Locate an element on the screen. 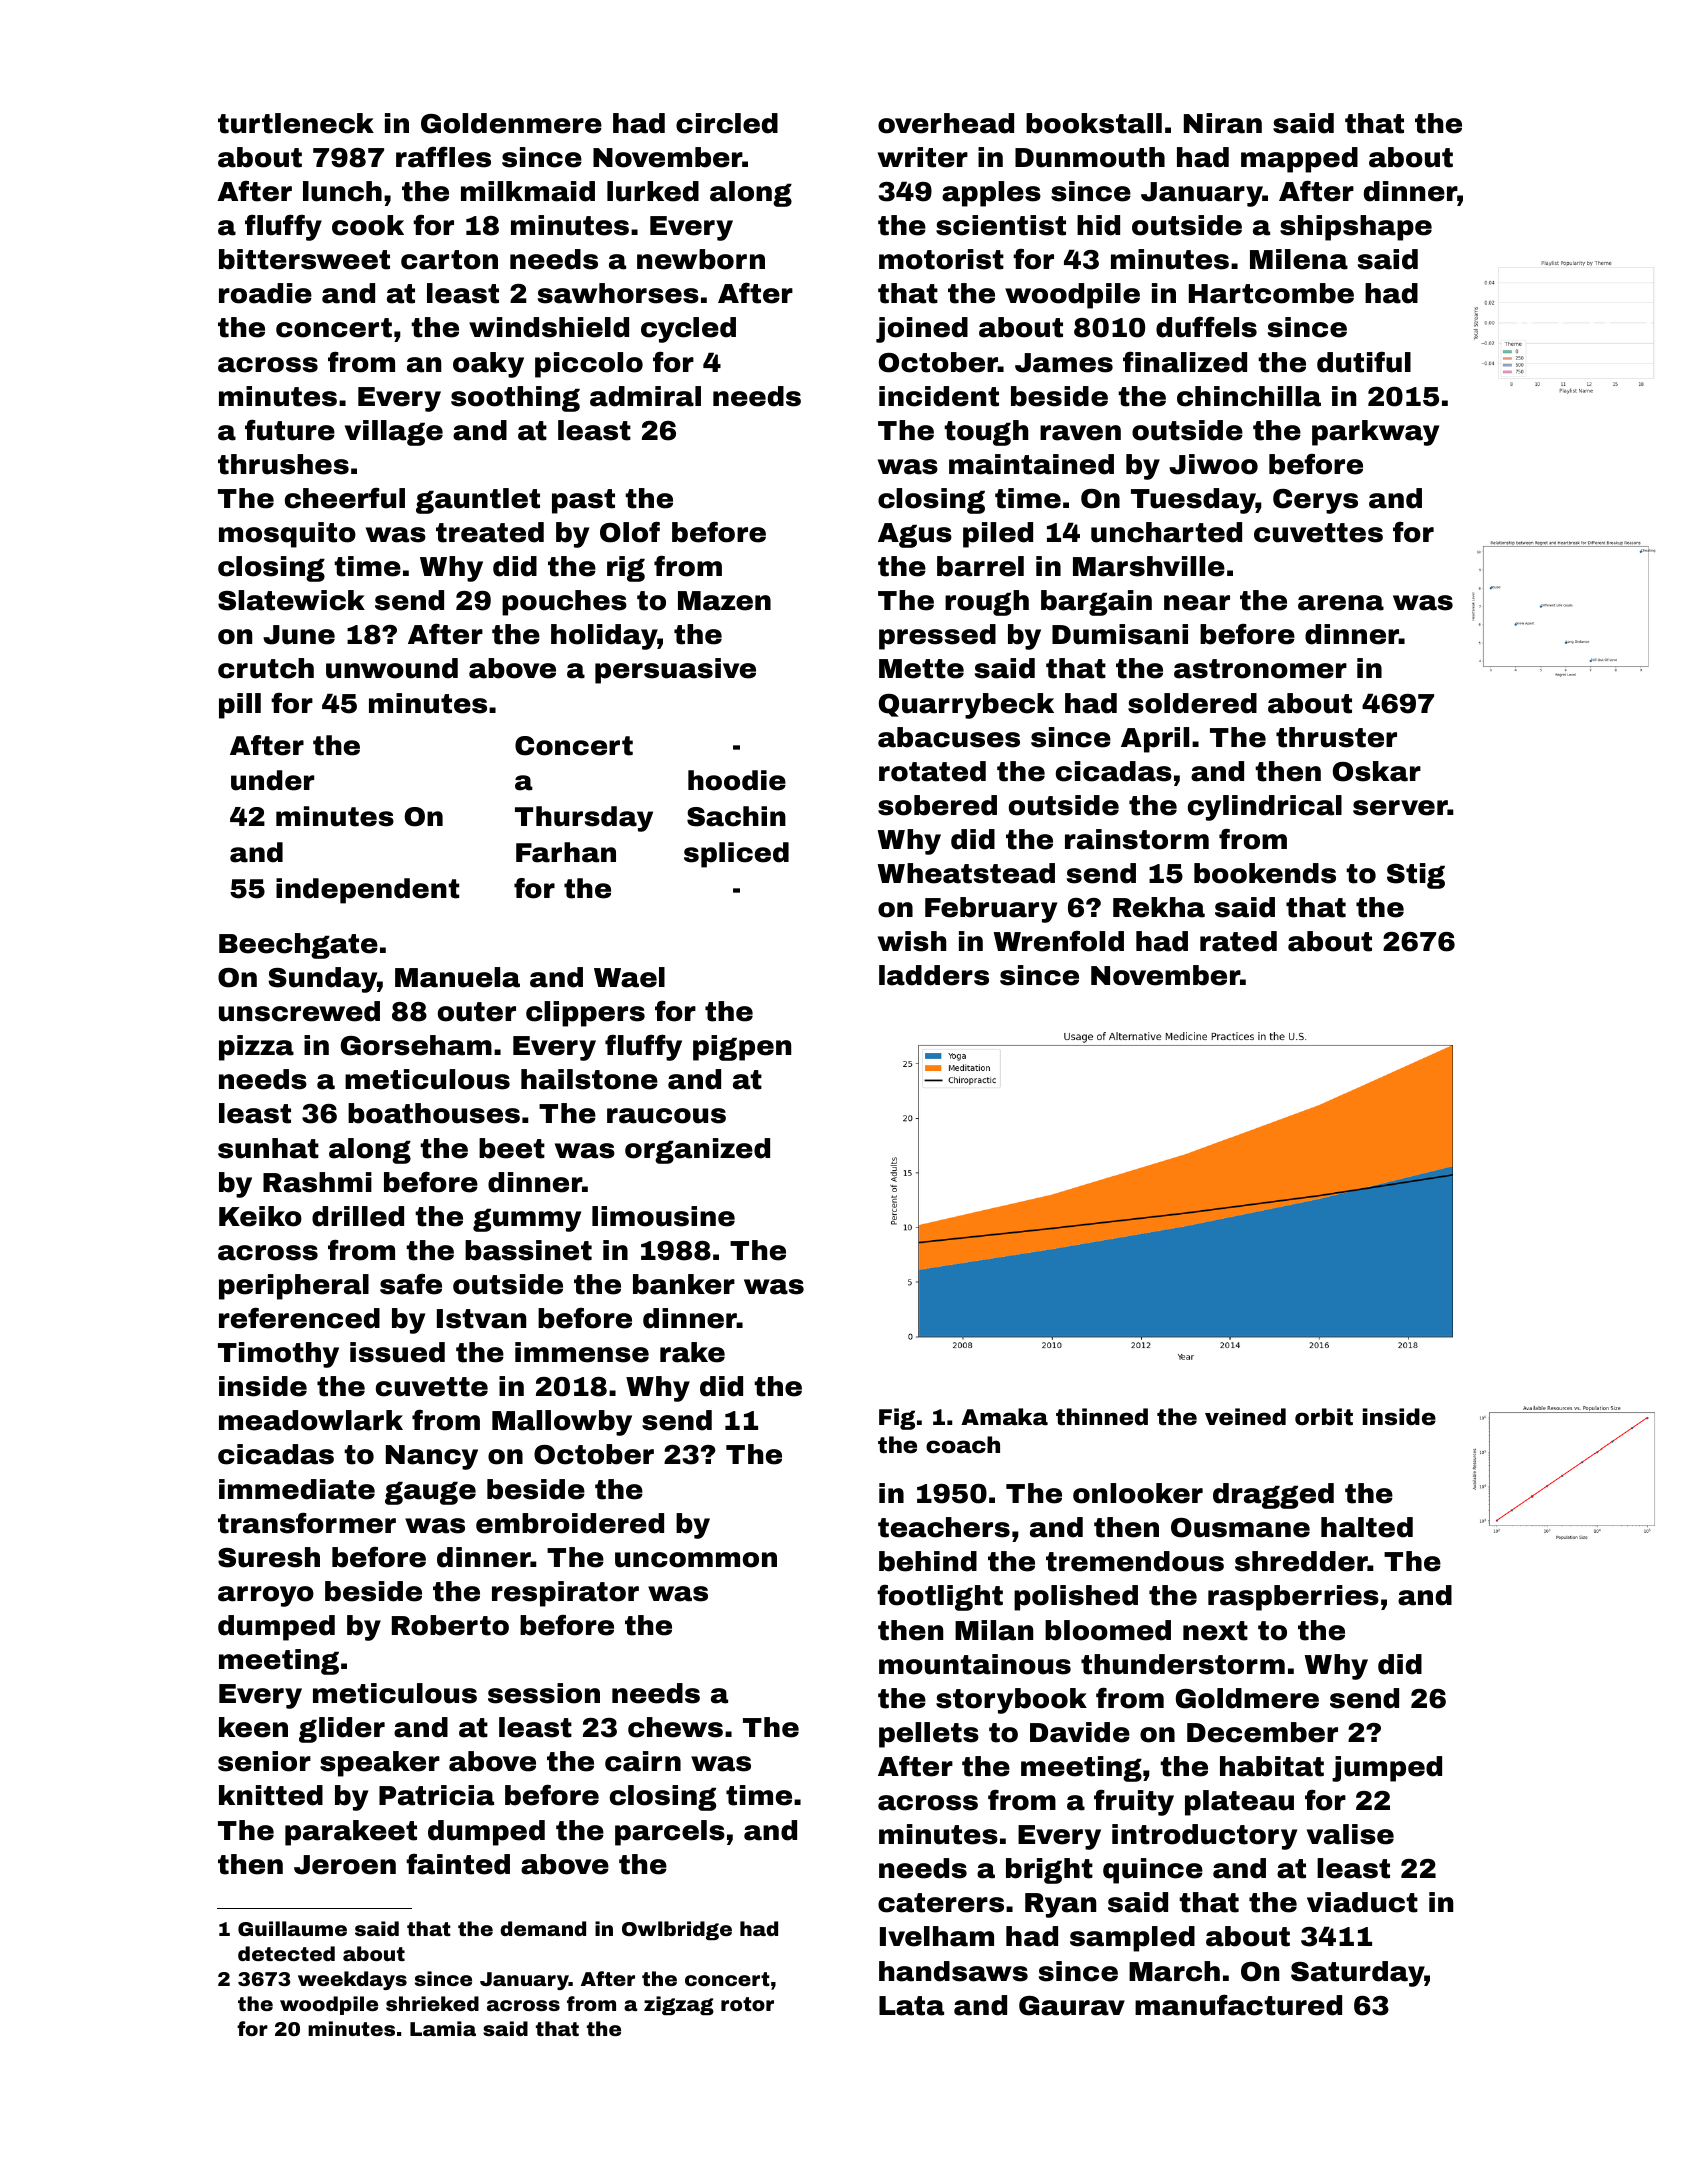  Agus is located at coordinates (915, 535).
